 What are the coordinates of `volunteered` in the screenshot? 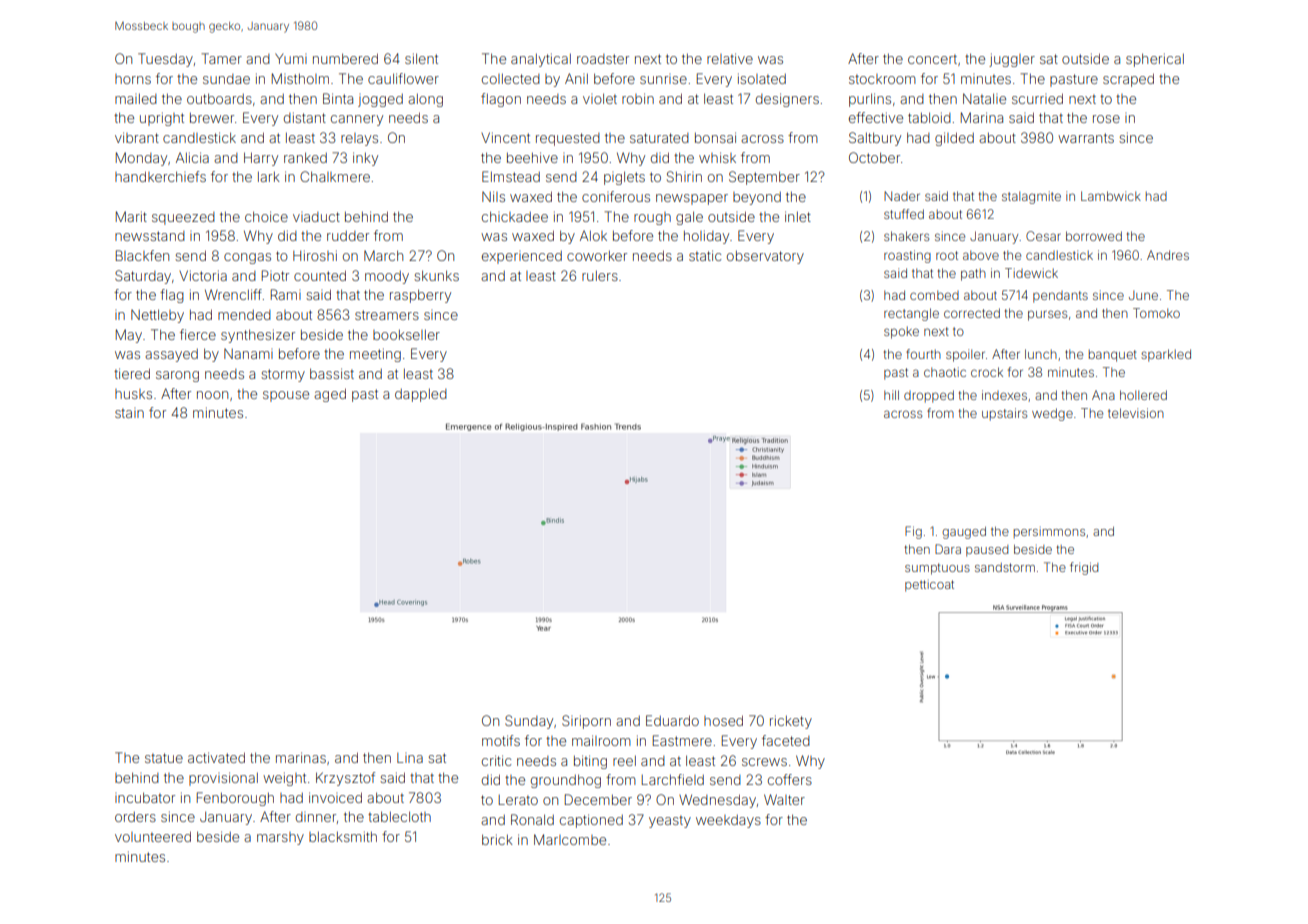 It's located at (153, 836).
